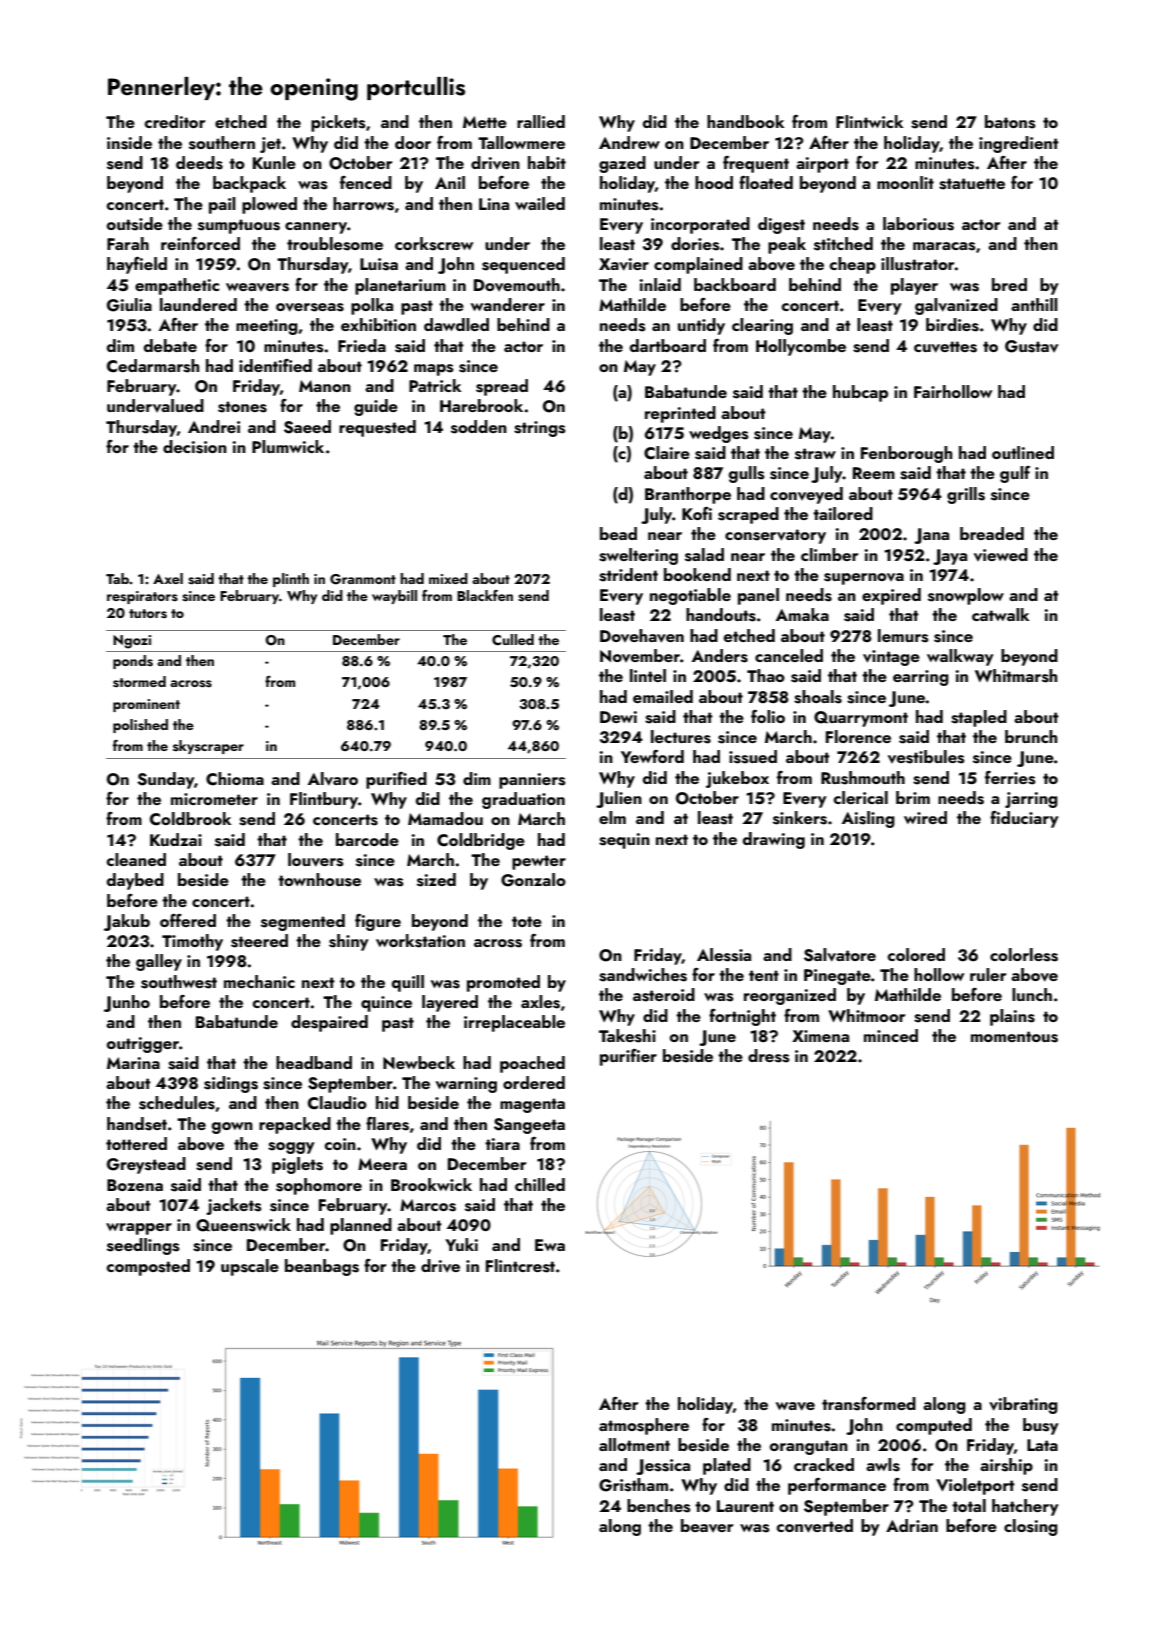 This document has width=1165, height=1647. I want to click on Coldbridge, so click(481, 841).
